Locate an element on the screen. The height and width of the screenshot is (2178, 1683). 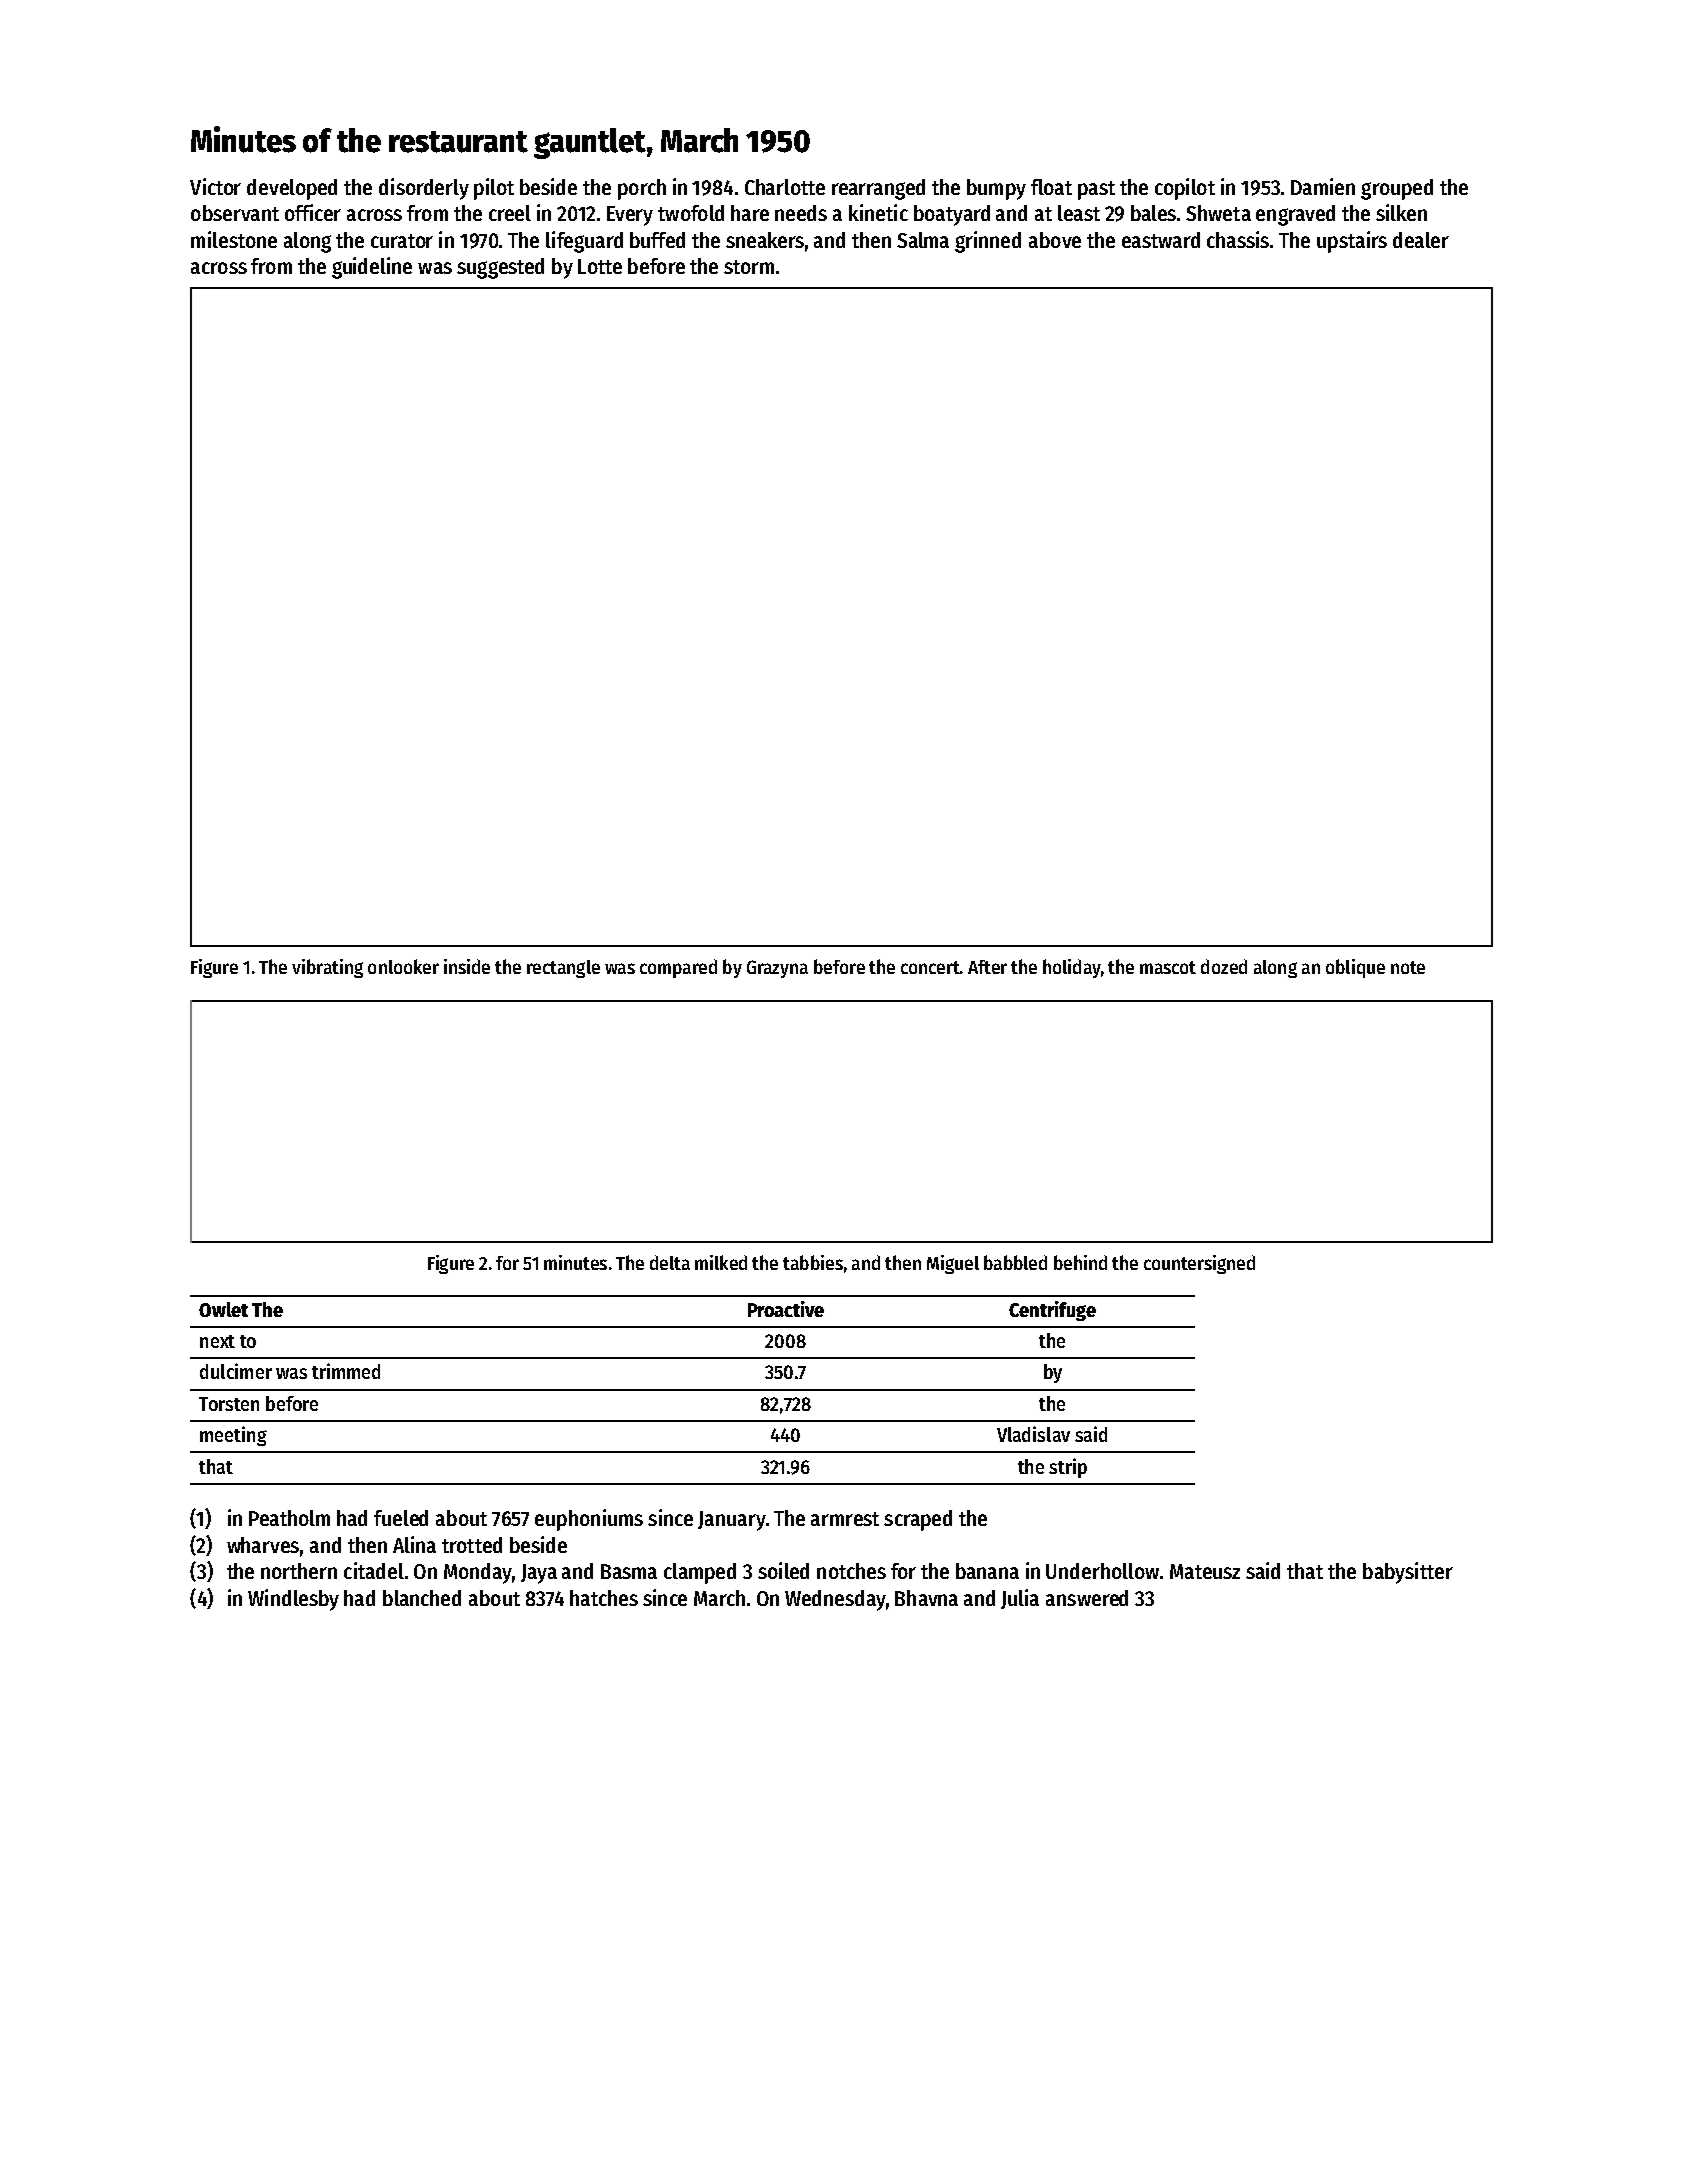
meeting is located at coordinates (233, 1436).
